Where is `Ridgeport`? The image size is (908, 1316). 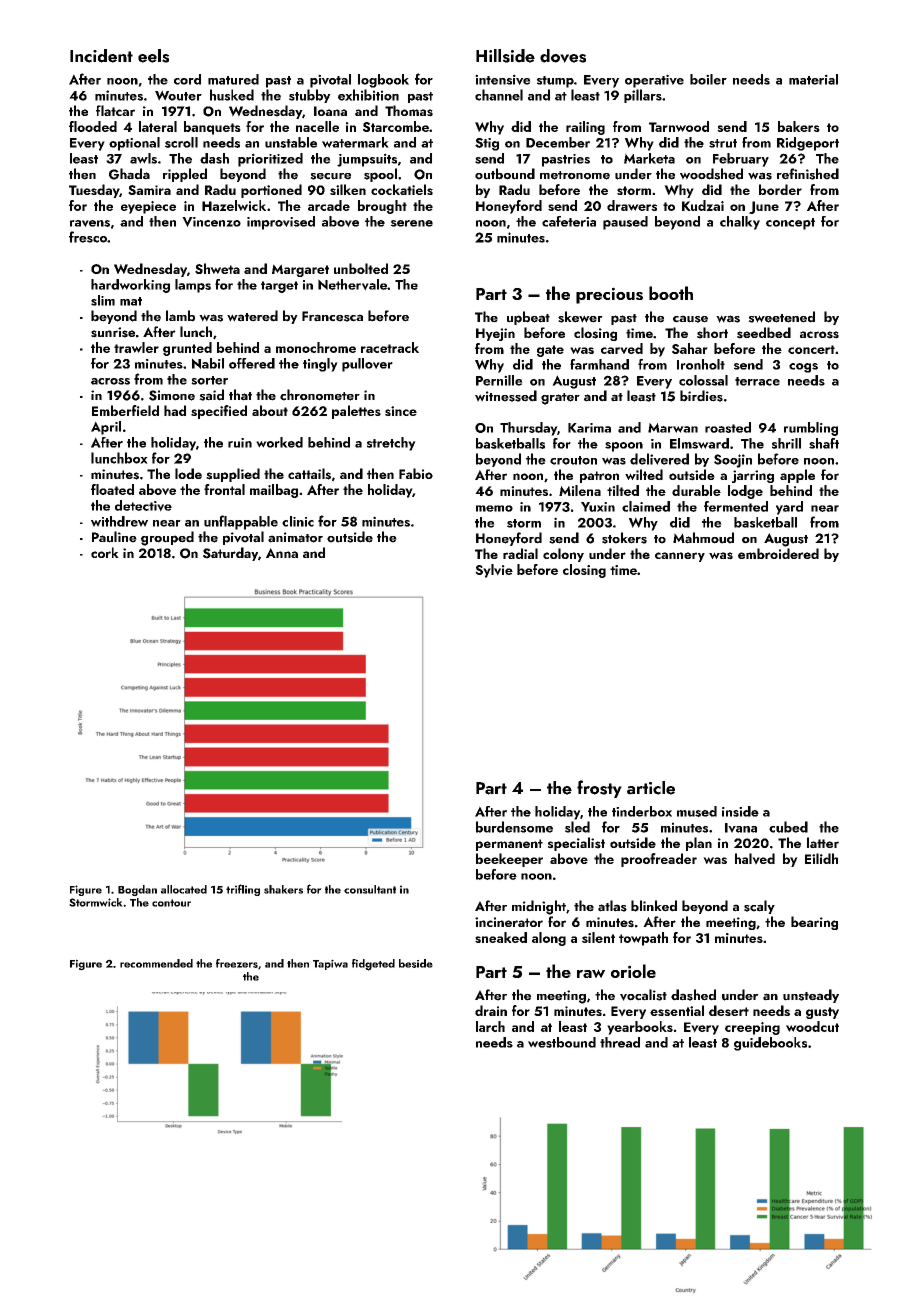 Ridgeport is located at coordinates (808, 144).
